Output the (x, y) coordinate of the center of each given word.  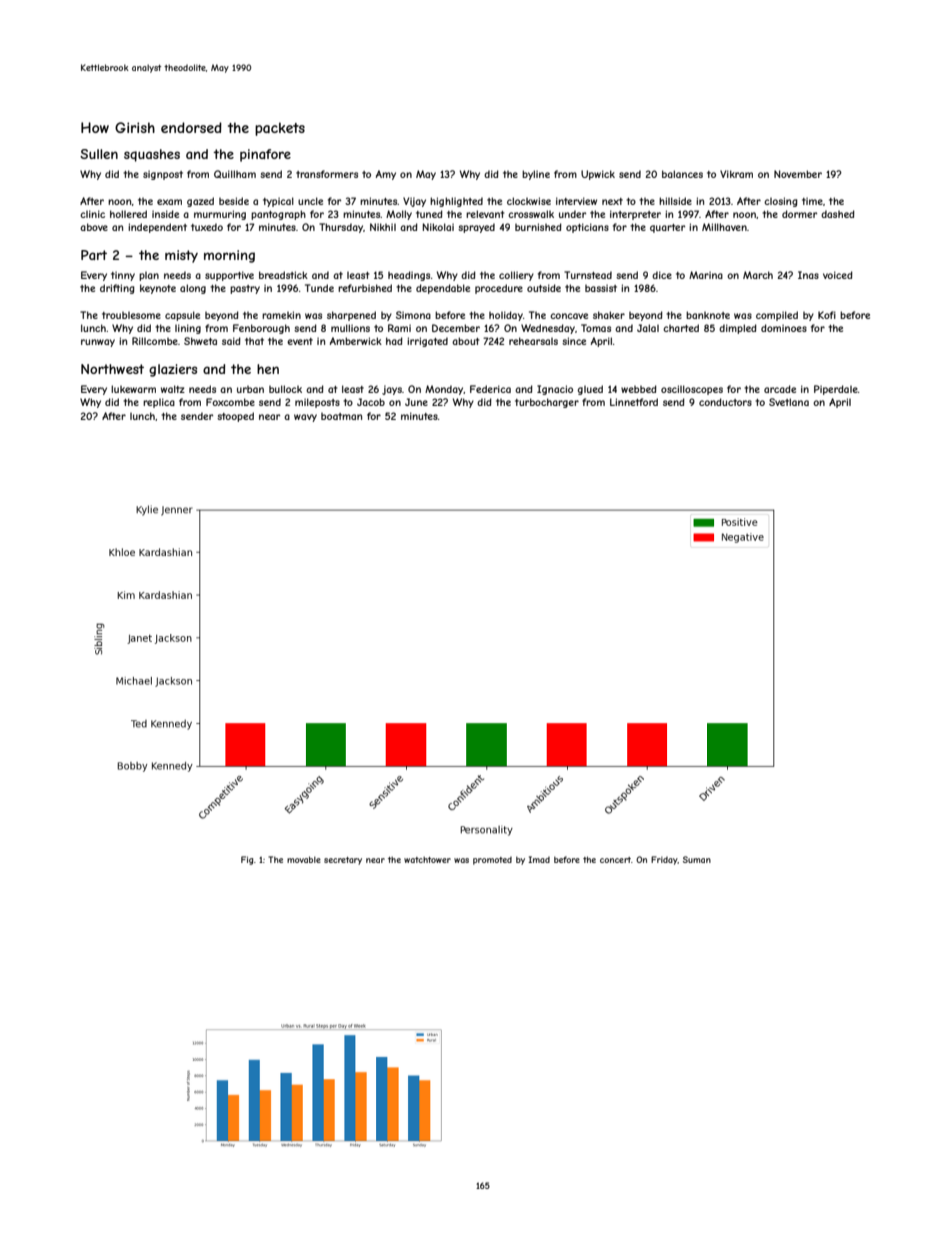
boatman (341, 416)
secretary (343, 861)
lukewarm (133, 389)
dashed (838, 214)
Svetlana (789, 402)
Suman (697, 859)
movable (304, 859)
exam (169, 202)
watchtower (427, 860)
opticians (587, 228)
